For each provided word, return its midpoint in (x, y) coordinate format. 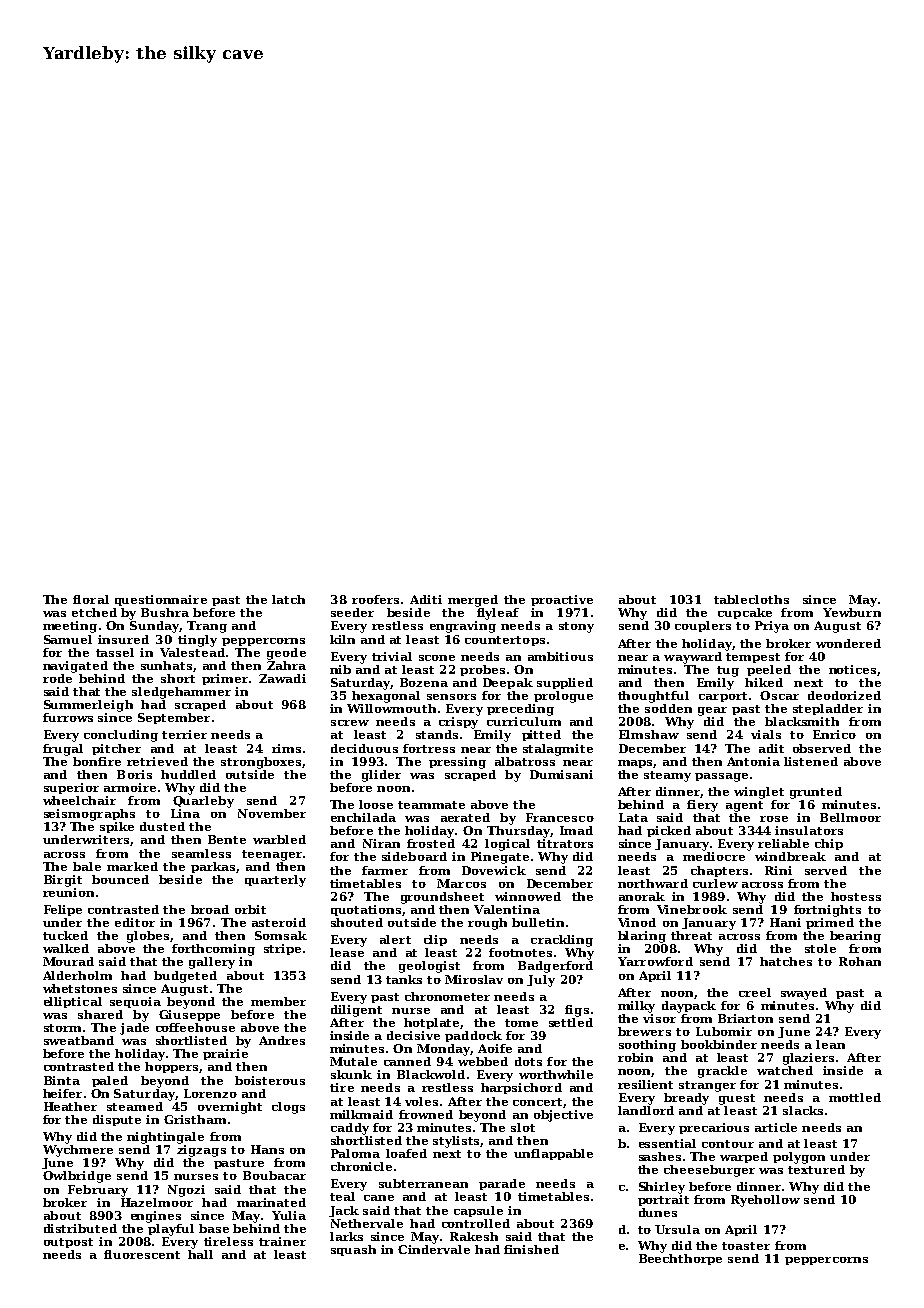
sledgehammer (181, 693)
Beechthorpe (680, 1259)
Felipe (63, 910)
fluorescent (142, 1254)
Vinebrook (692, 909)
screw (350, 723)
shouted (357, 922)
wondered (848, 643)
